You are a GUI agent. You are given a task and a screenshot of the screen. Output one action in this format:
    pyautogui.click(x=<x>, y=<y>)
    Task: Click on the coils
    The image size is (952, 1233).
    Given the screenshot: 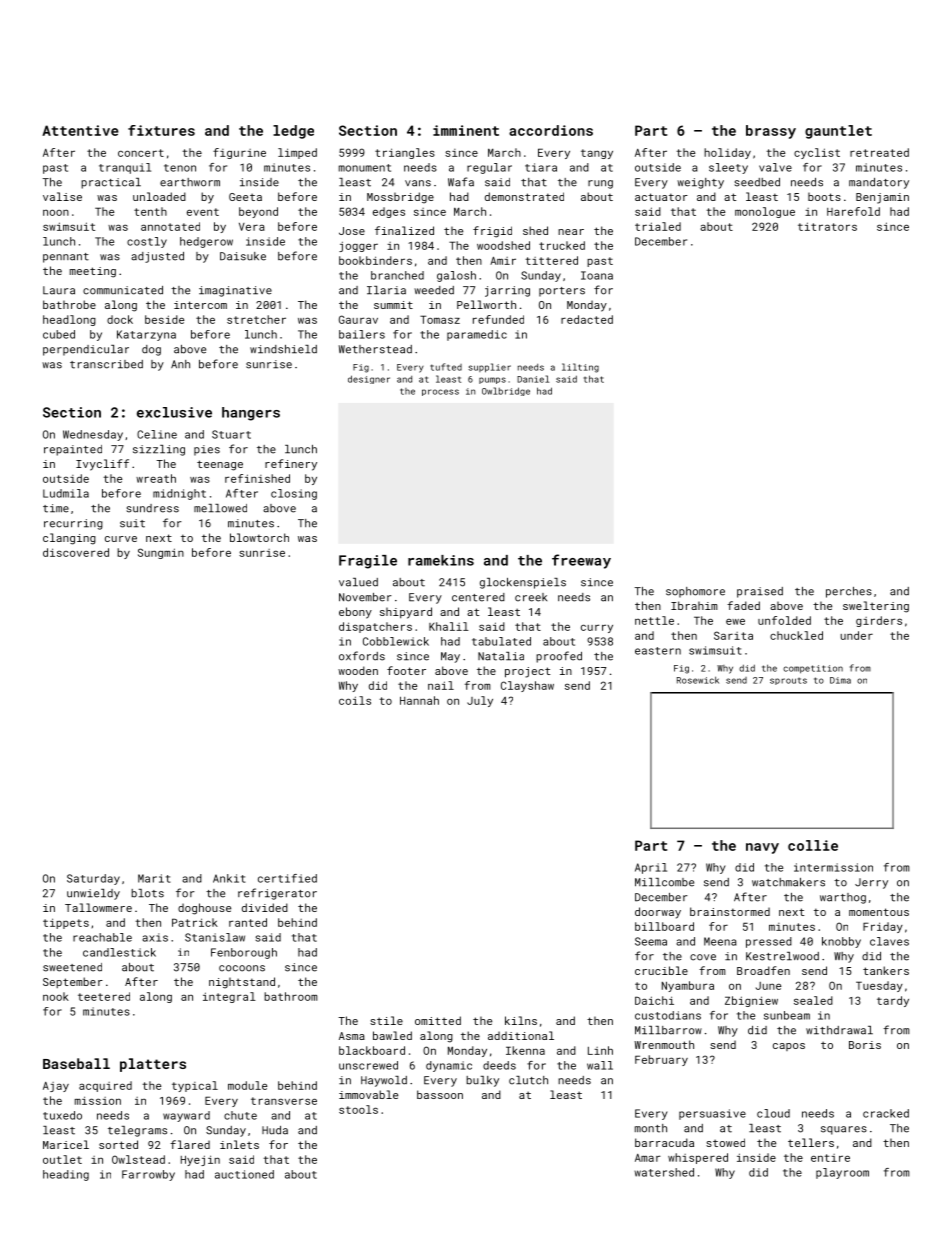 What is the action you would take?
    pyautogui.click(x=355, y=700)
